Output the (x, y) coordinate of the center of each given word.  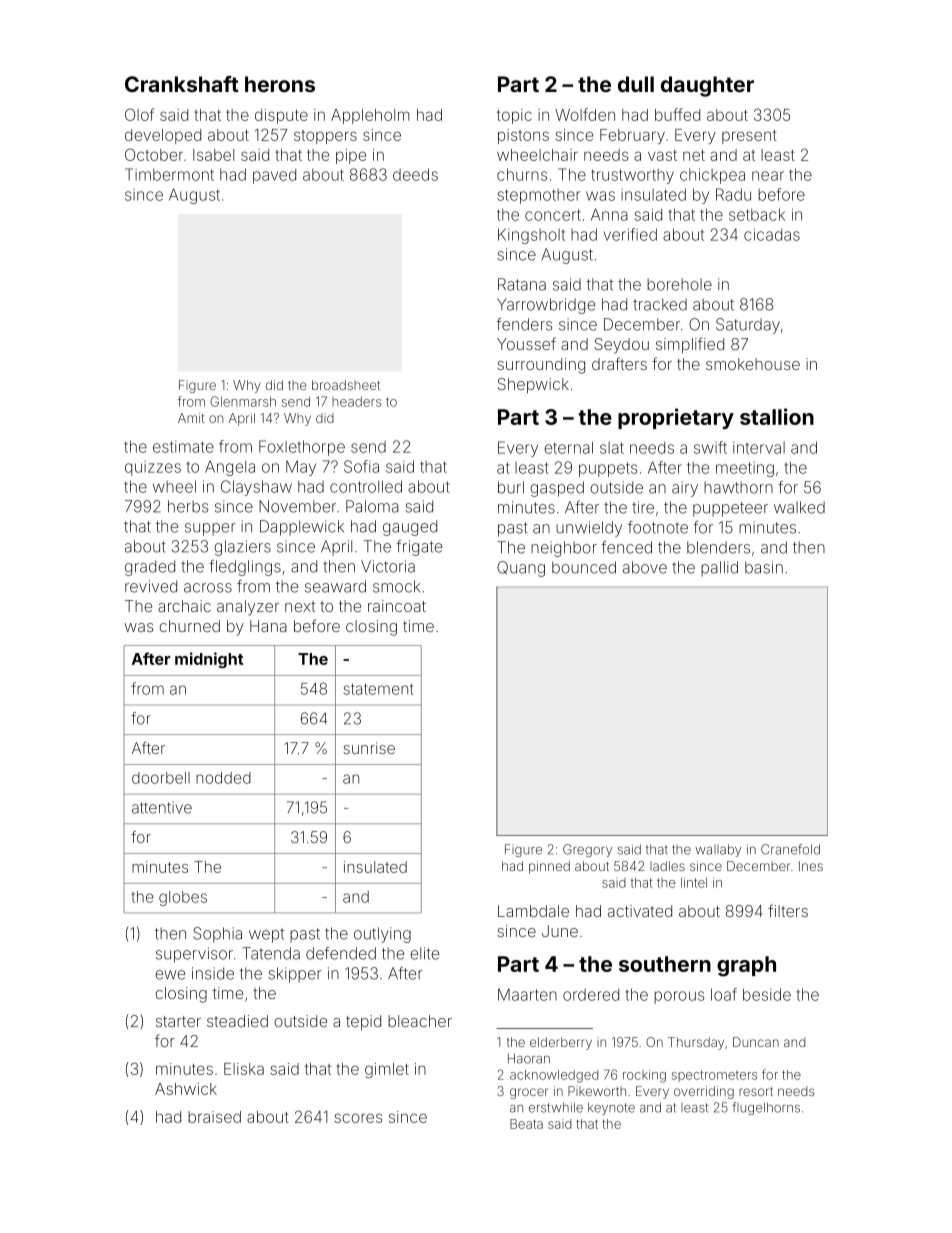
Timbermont (169, 174)
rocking (644, 1076)
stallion (777, 416)
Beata (526, 1124)
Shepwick (533, 385)
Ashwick (186, 1089)
